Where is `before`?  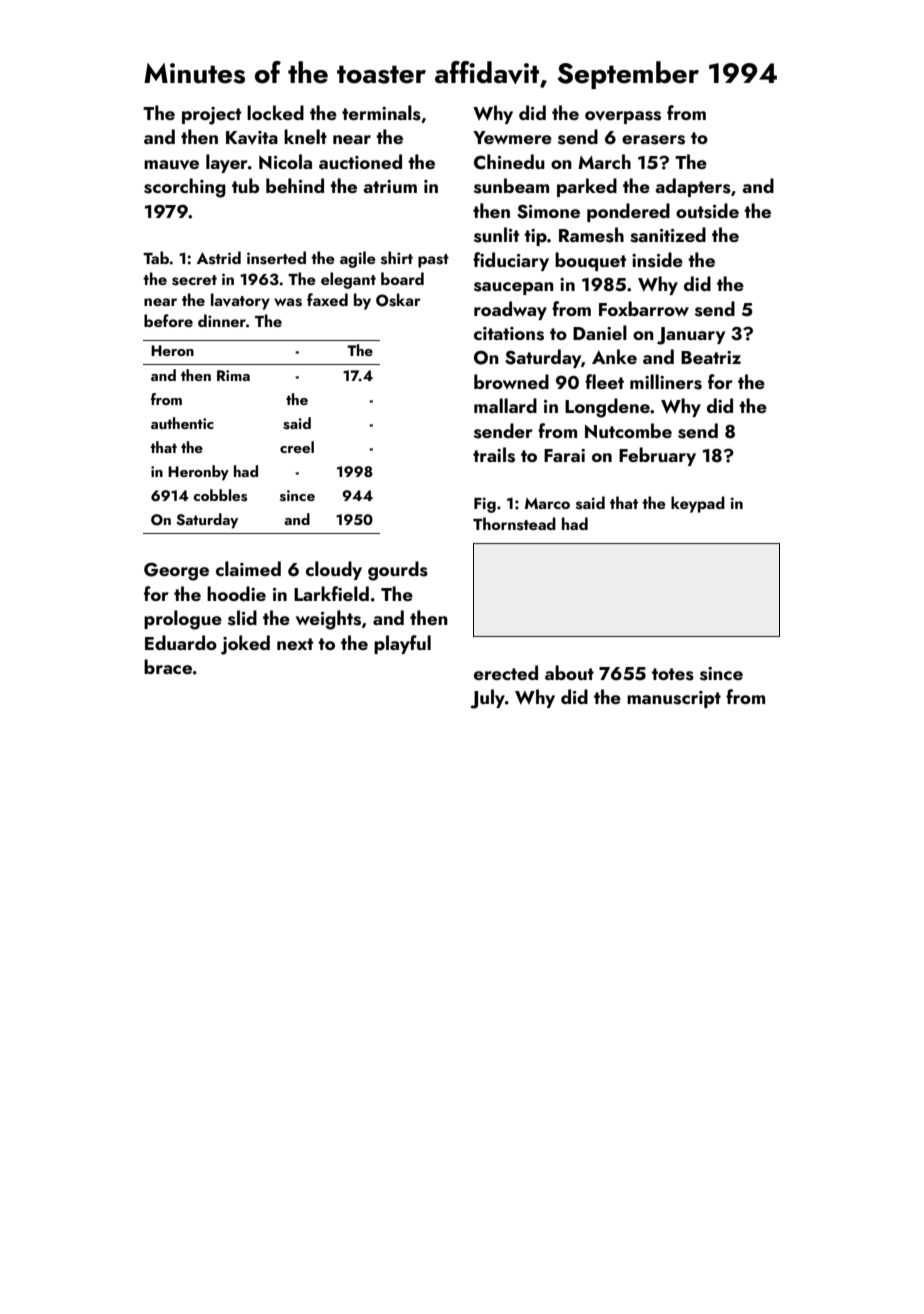
before is located at coordinates (168, 320).
